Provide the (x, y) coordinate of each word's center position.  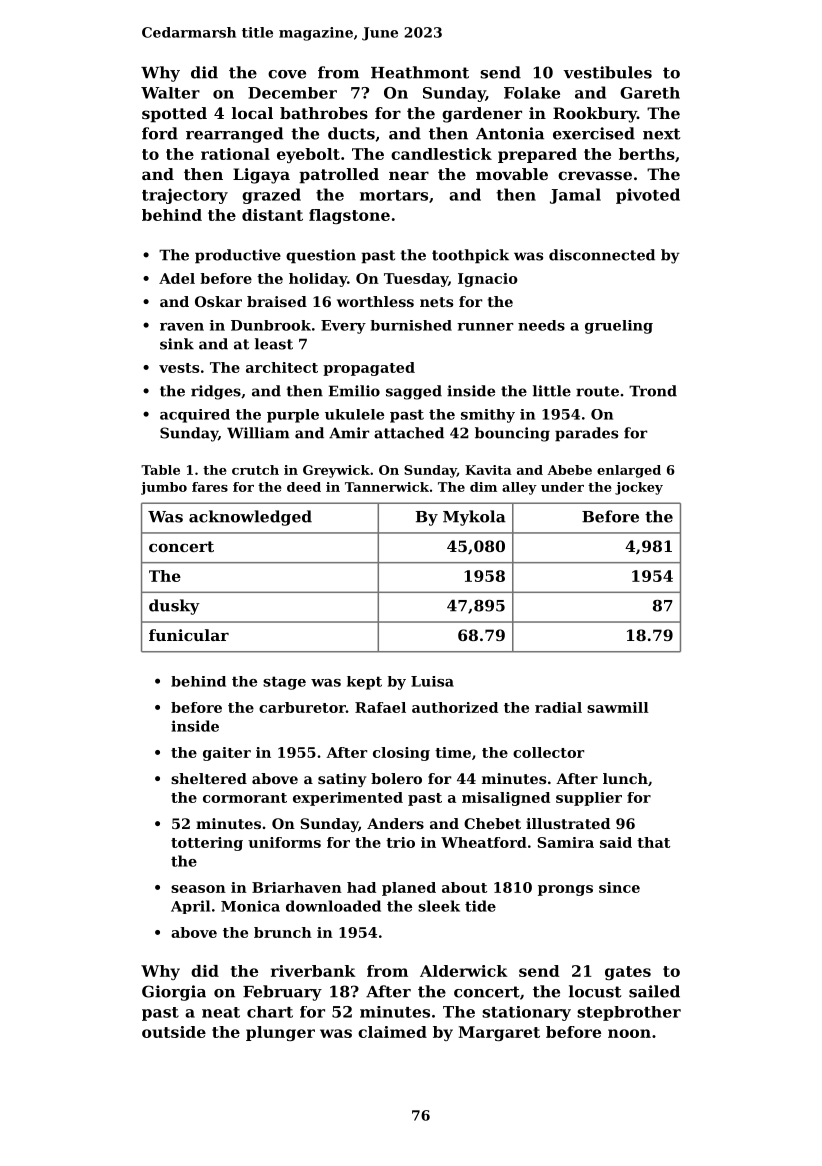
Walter (170, 93)
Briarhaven (297, 887)
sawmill (618, 707)
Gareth (650, 93)
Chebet (492, 823)
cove (287, 74)
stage (284, 683)
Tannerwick (387, 487)
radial (558, 707)
